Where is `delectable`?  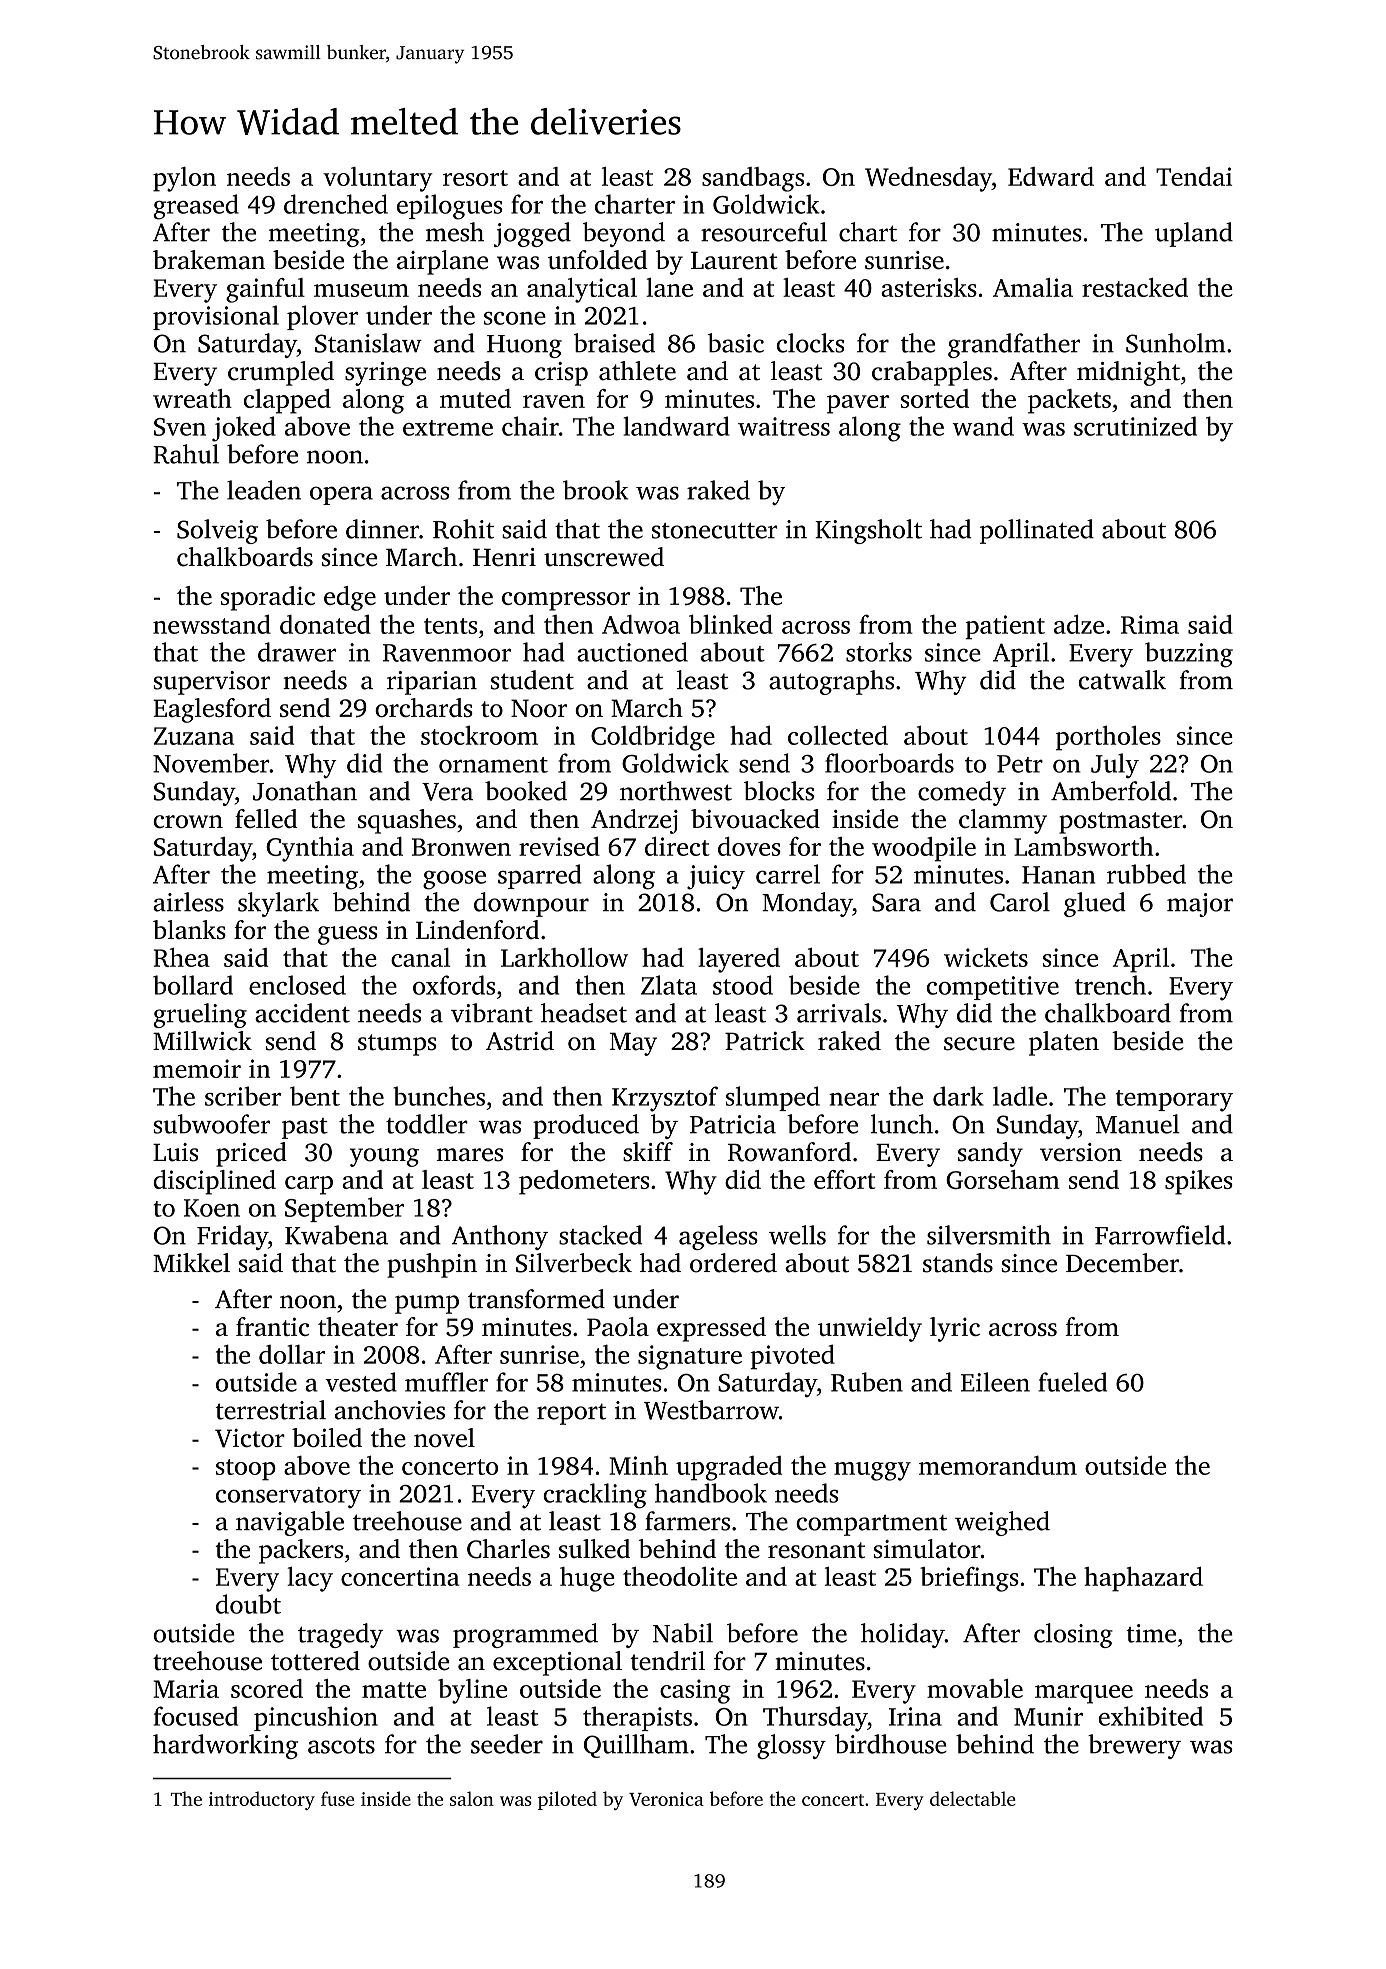 delectable is located at coordinates (973, 1798).
